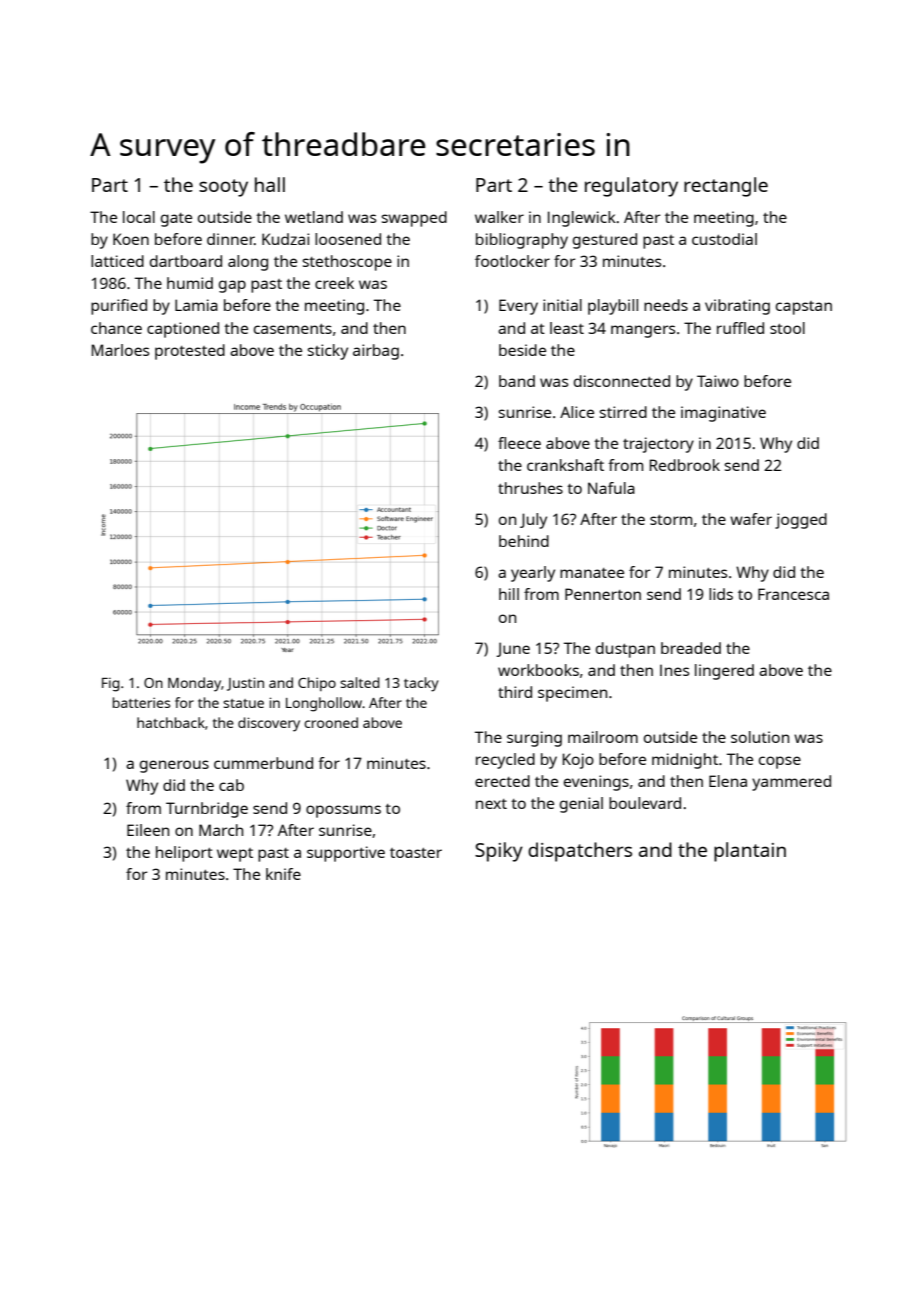 This screenshot has width=924, height=1314. Describe the element at coordinates (283, 874) in the screenshot. I see `knife` at that location.
